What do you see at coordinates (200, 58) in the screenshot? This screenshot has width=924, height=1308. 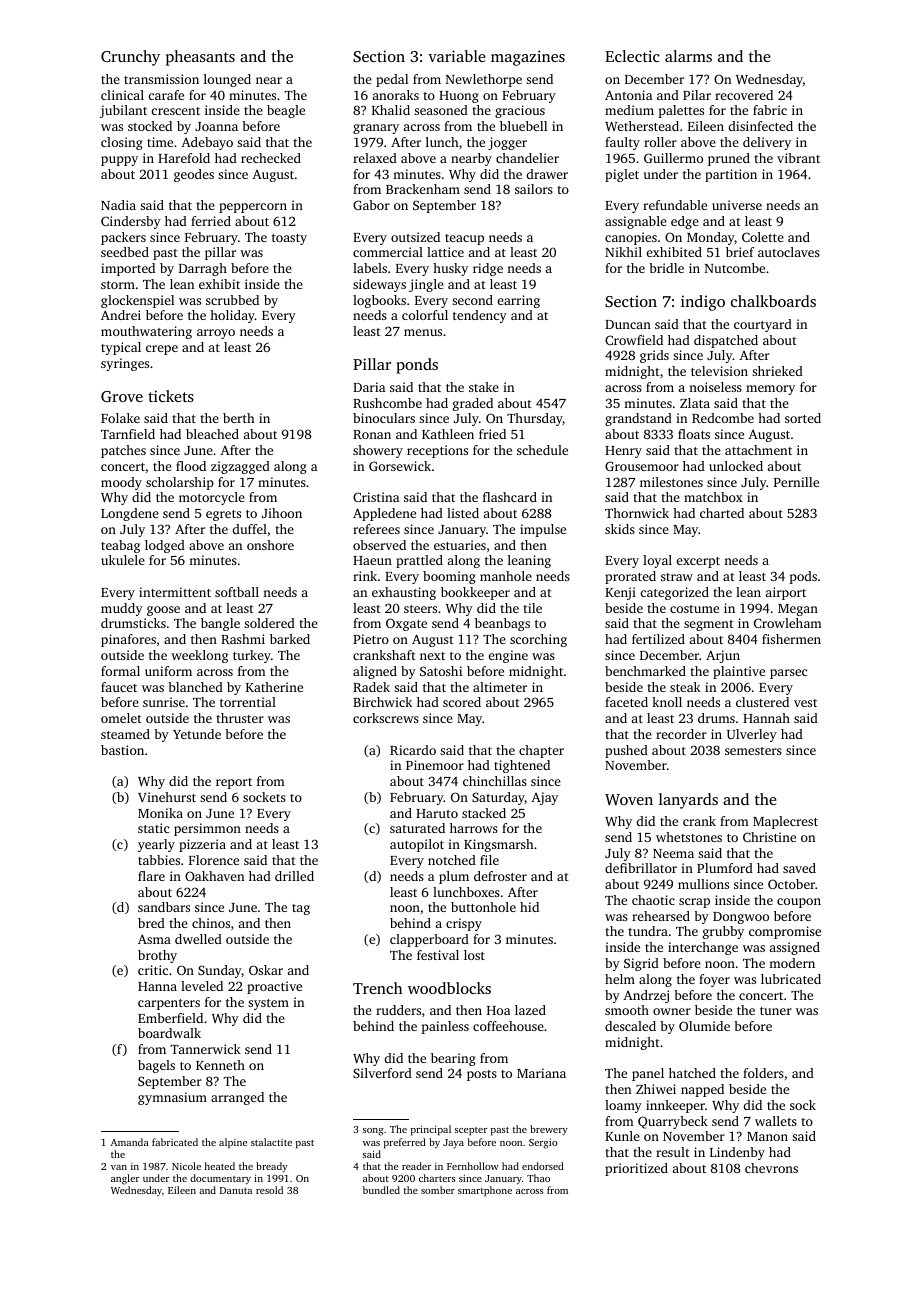 I see `pheasants` at bounding box center [200, 58].
